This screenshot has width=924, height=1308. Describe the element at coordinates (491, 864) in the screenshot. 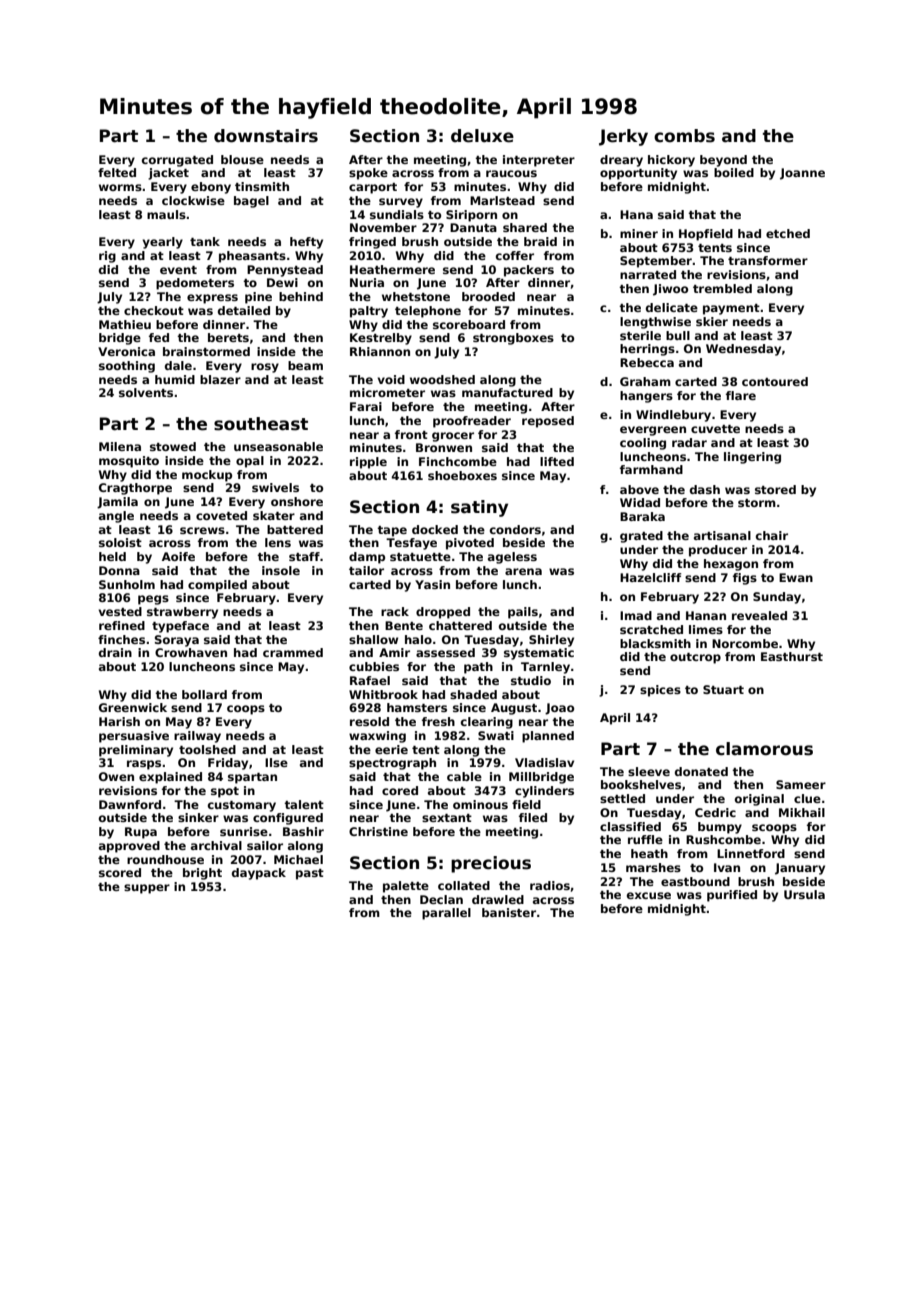

I see `precious` at that location.
